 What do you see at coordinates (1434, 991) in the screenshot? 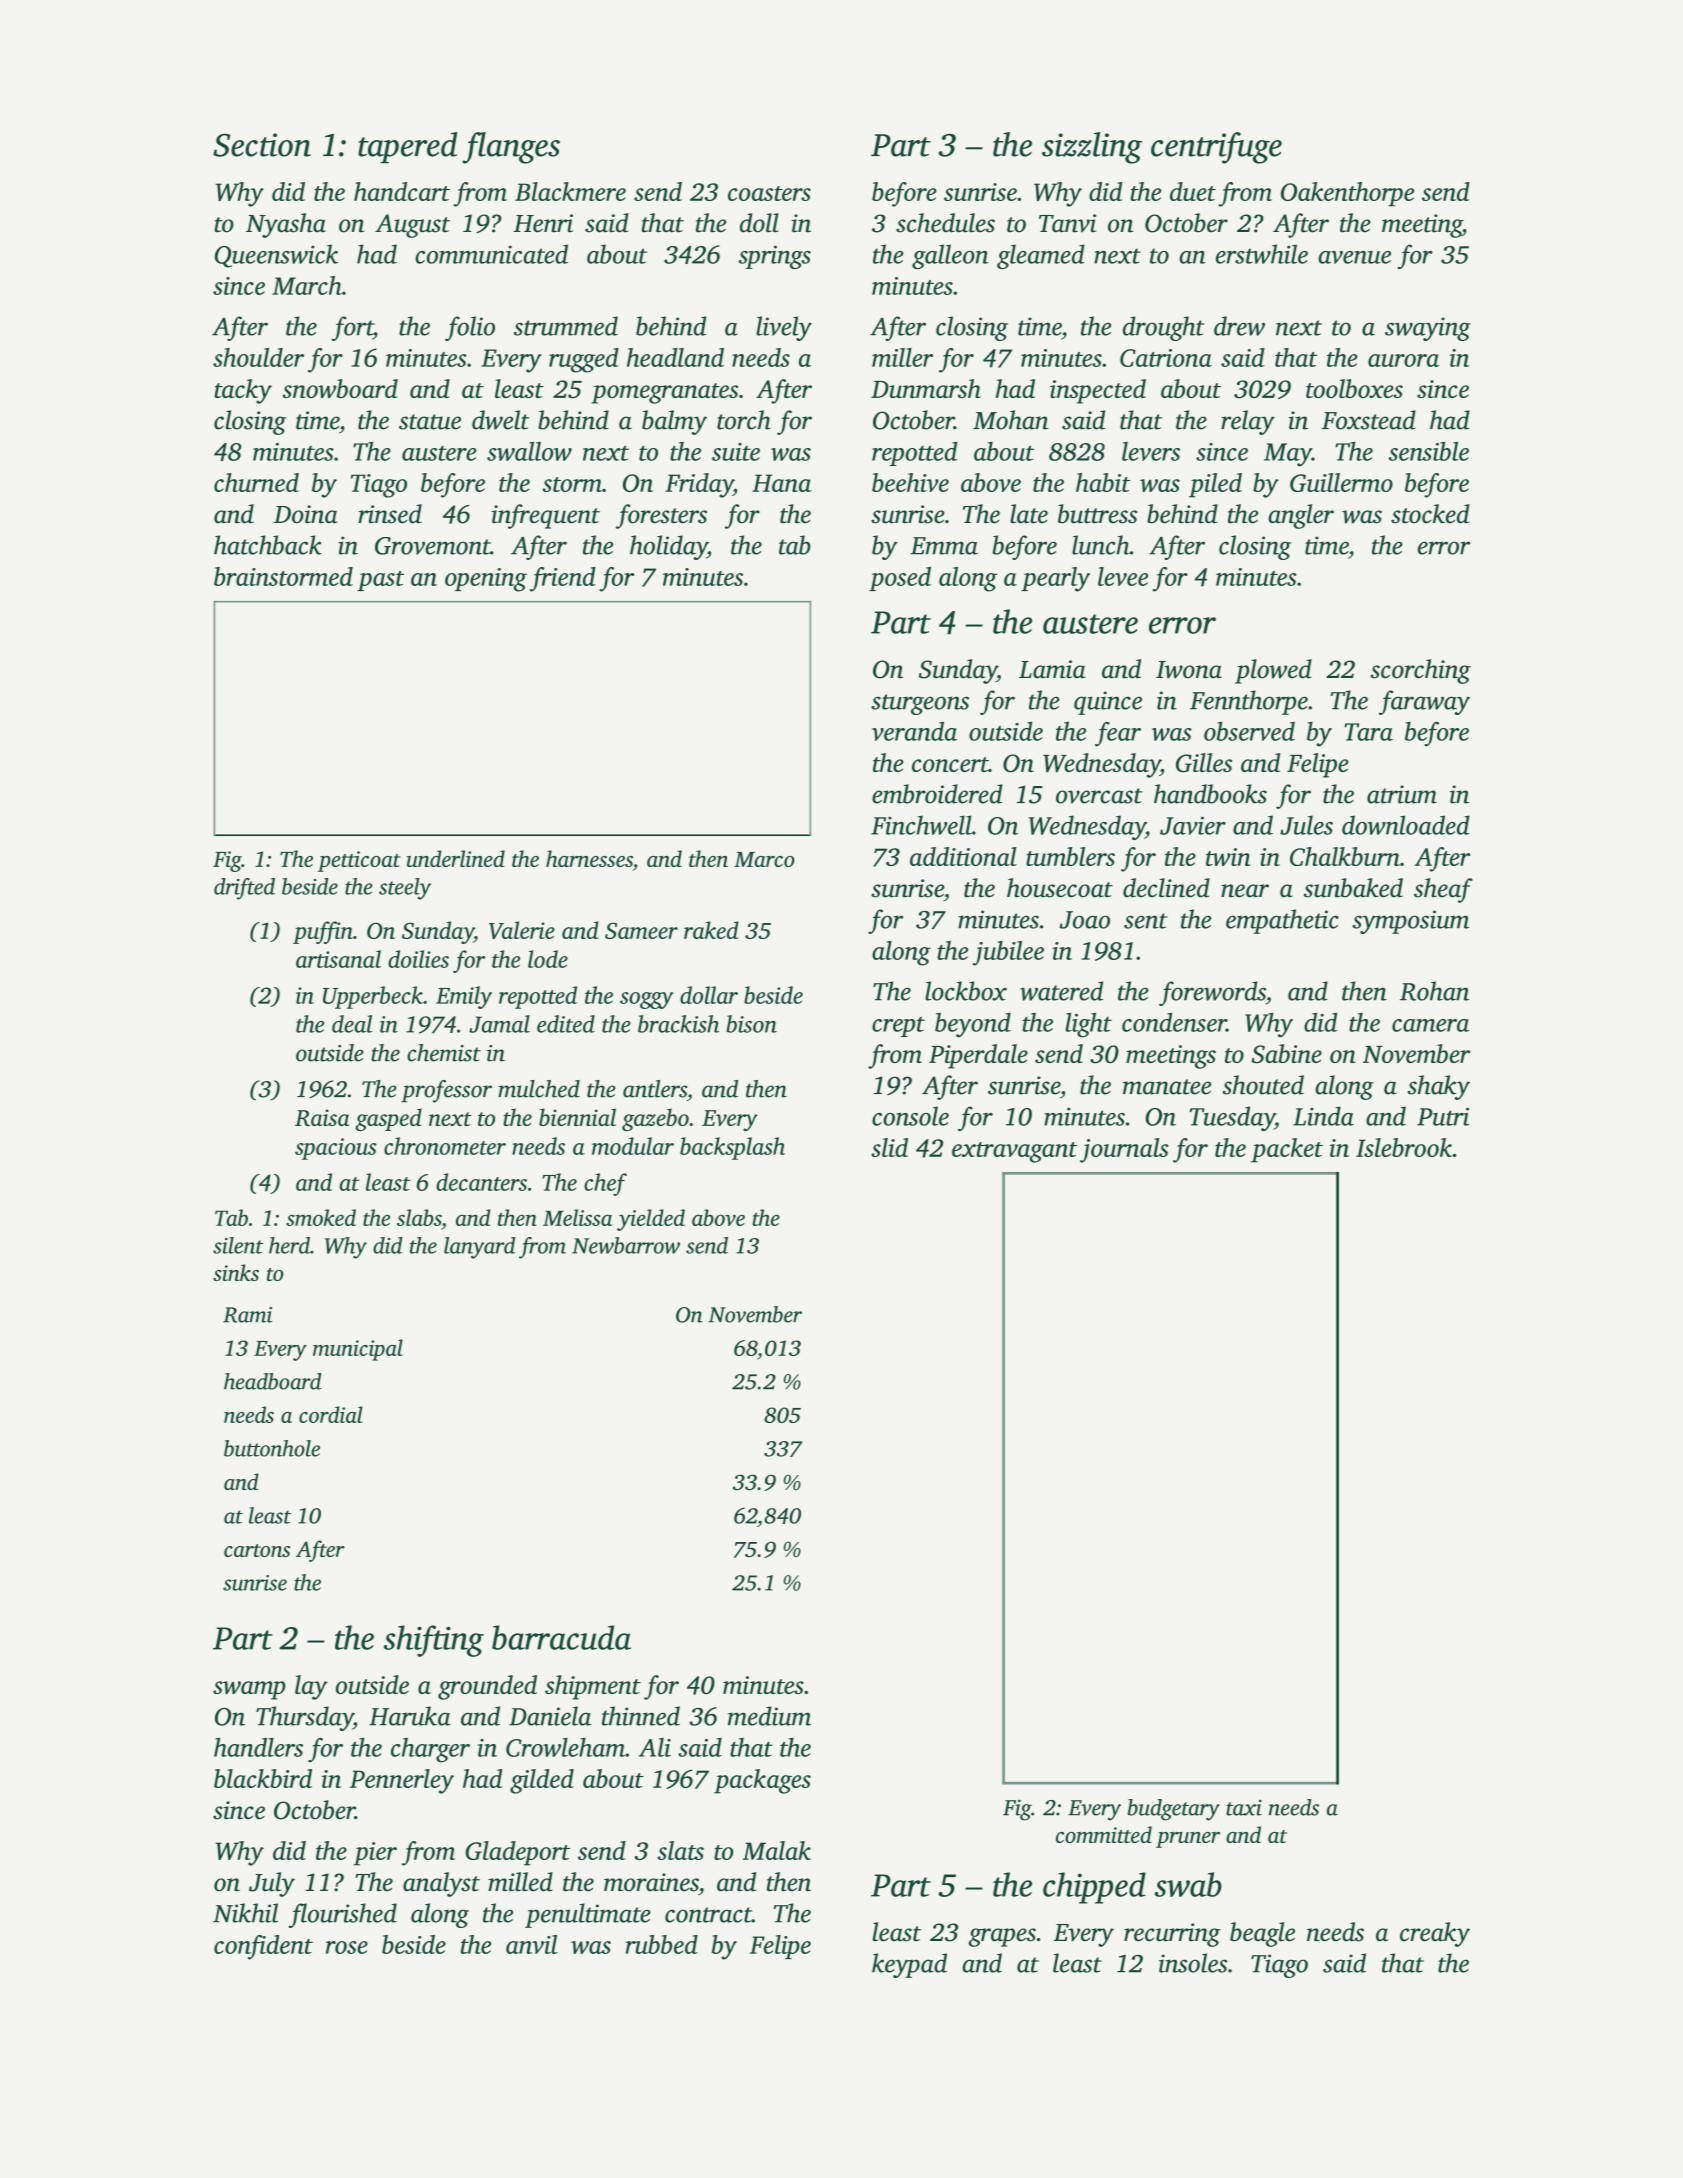
I see `Rohan` at bounding box center [1434, 991].
